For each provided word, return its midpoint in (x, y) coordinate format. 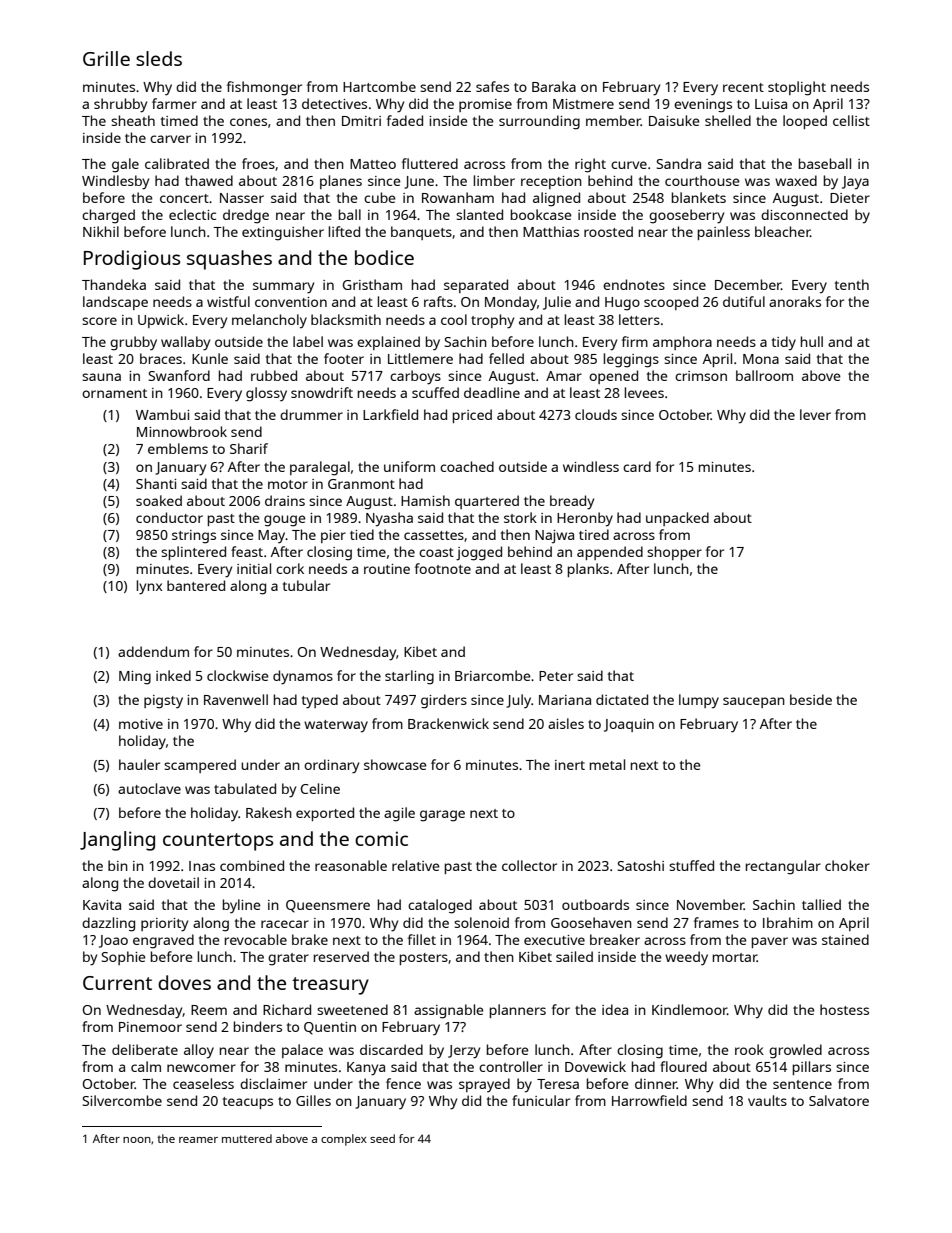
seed (382, 1138)
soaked (159, 500)
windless (591, 466)
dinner (656, 1083)
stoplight (797, 88)
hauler (139, 764)
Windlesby (115, 182)
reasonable (351, 865)
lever (815, 414)
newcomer (201, 1068)
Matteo (373, 164)
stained (845, 939)
